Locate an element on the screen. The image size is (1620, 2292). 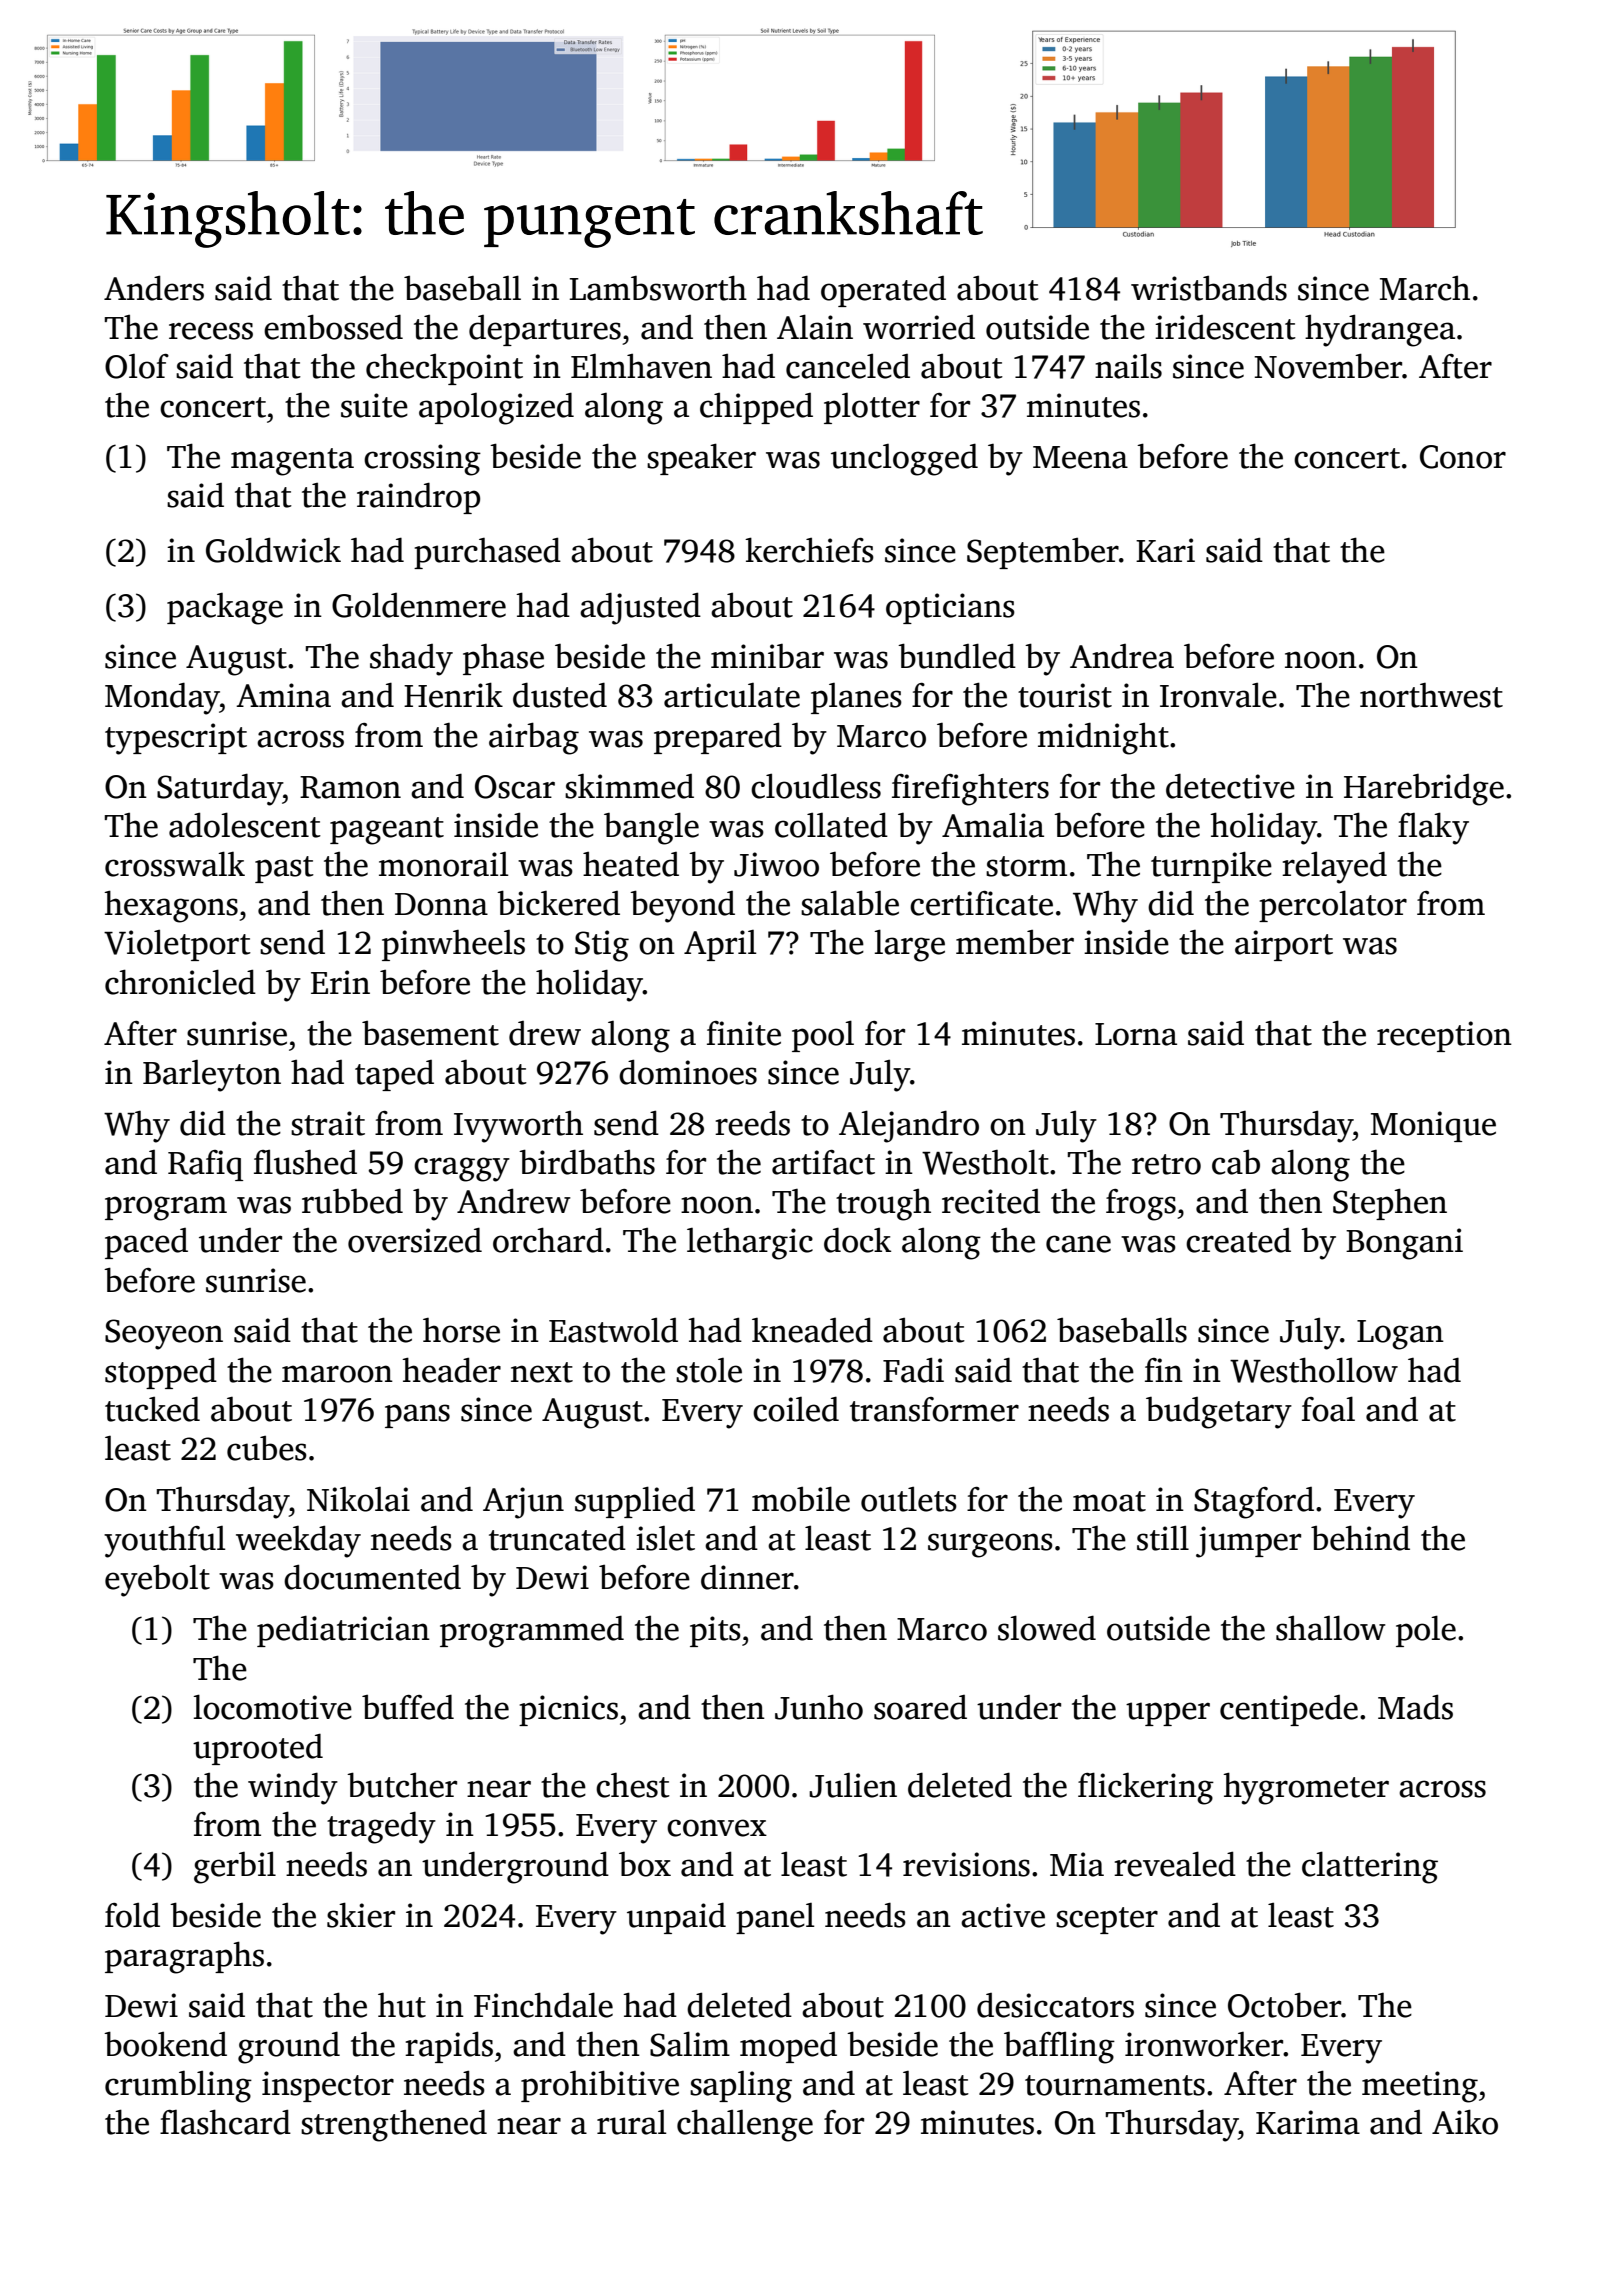
rapids is located at coordinates (449, 2047).
